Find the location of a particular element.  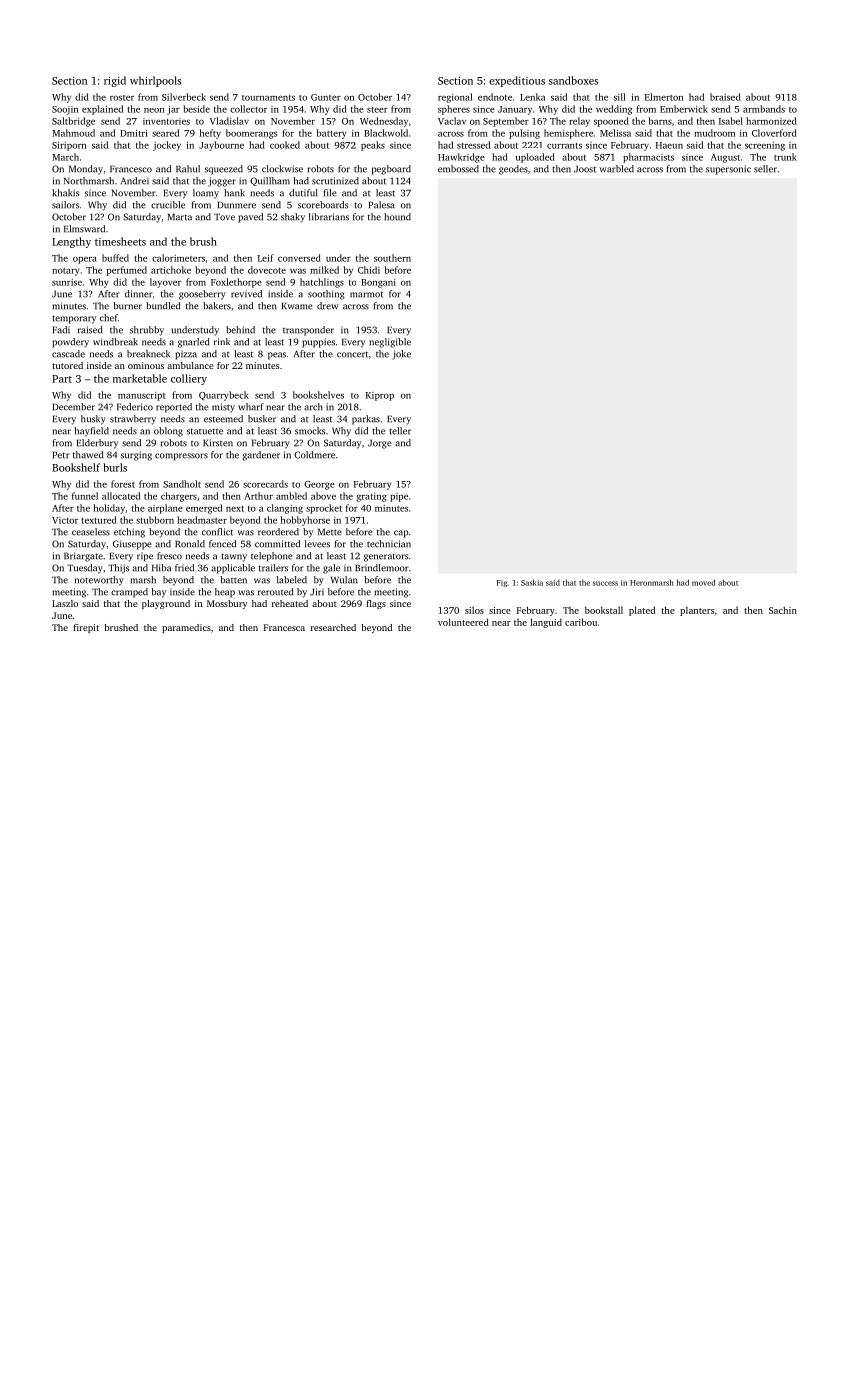

Siriporn is located at coordinates (69, 146).
